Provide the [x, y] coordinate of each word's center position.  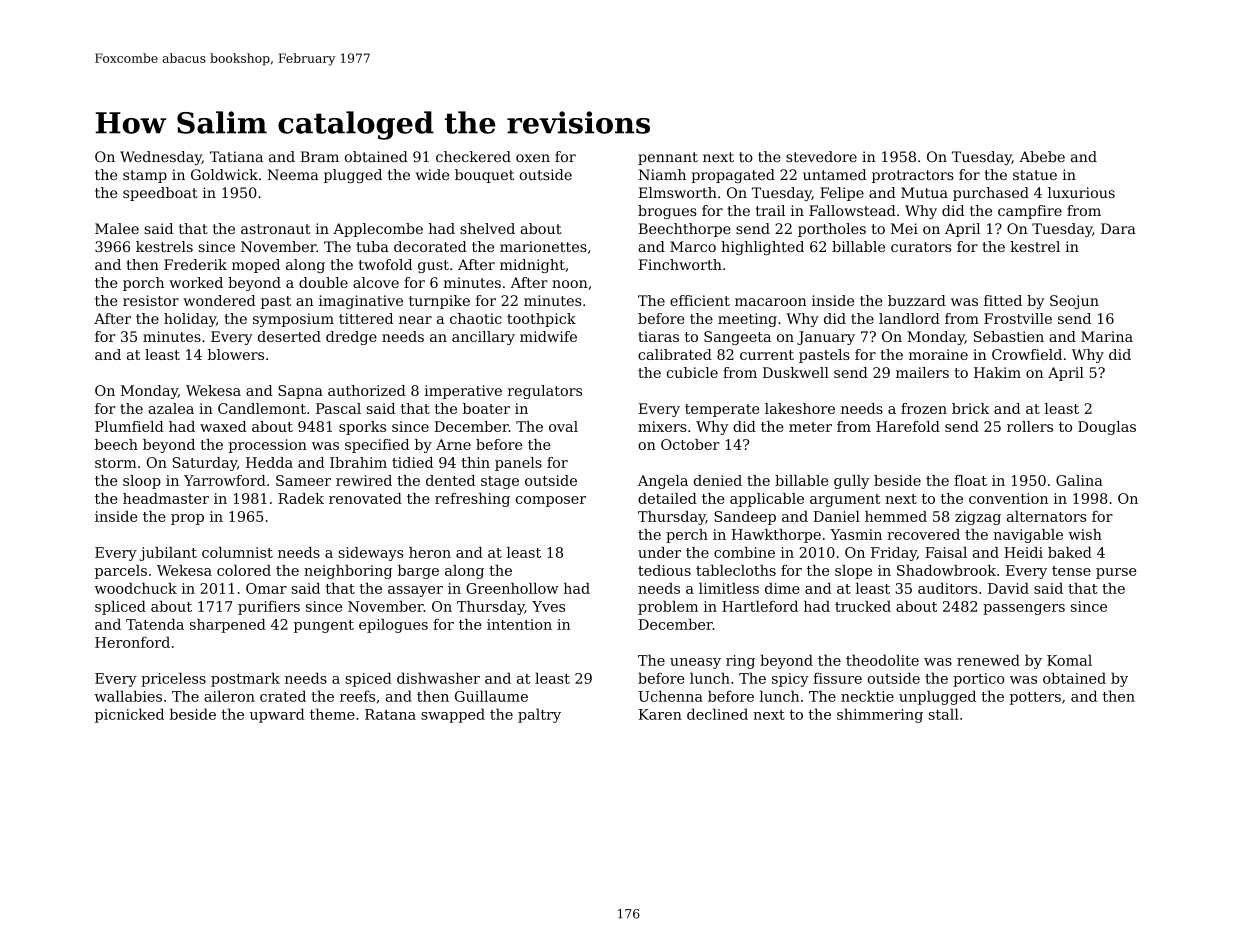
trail [770, 210]
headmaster [166, 498]
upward [277, 715]
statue [1035, 175]
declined [717, 714]
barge [418, 572]
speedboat [160, 194]
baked [1070, 552]
